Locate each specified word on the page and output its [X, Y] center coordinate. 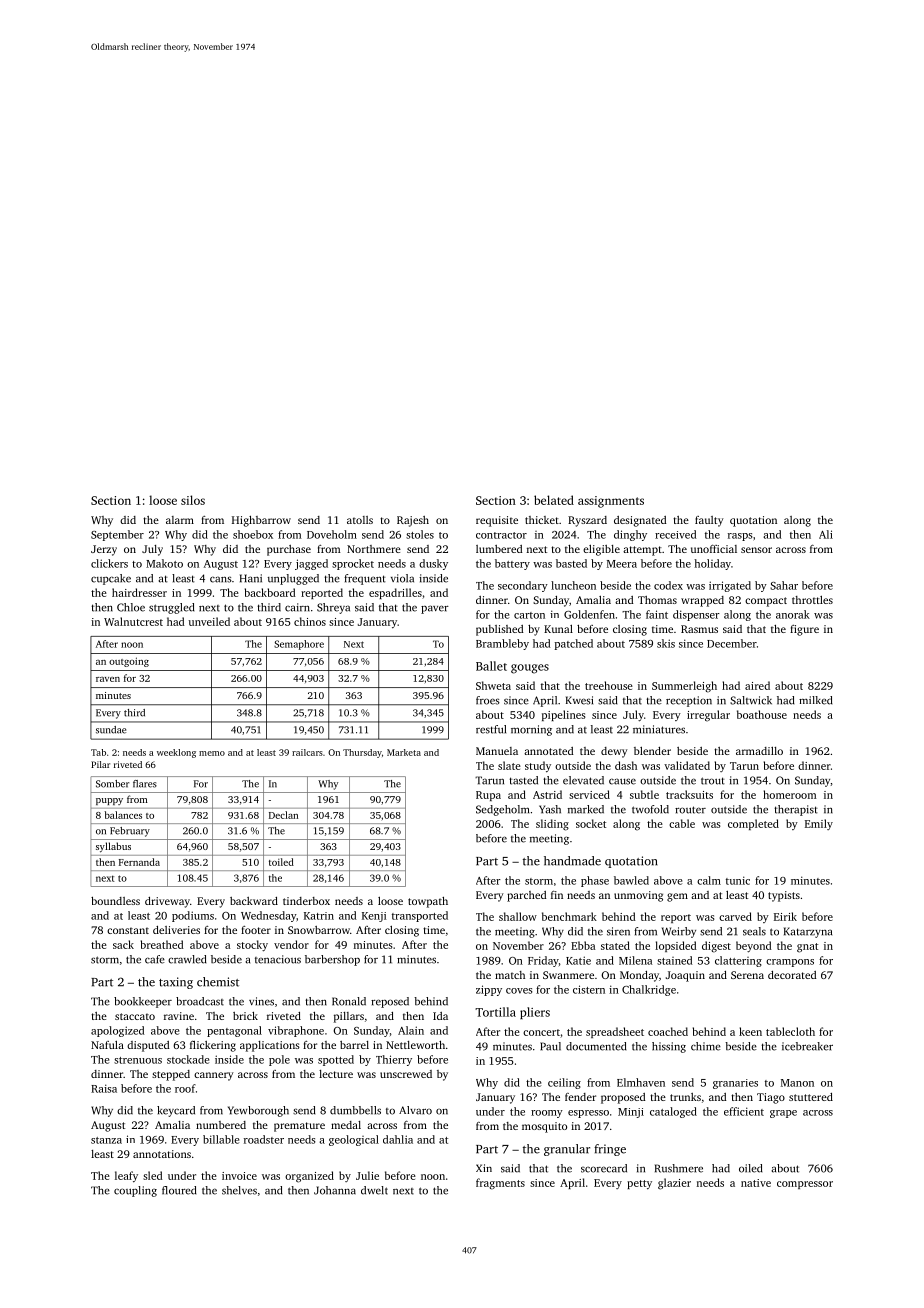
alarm [180, 520]
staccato [135, 1016]
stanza [106, 1140]
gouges [530, 669]
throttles [812, 600]
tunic [738, 880]
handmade [572, 861]
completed [753, 824]
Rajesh [413, 521]
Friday [543, 961]
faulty [709, 521]
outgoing [129, 662]
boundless [115, 901]
